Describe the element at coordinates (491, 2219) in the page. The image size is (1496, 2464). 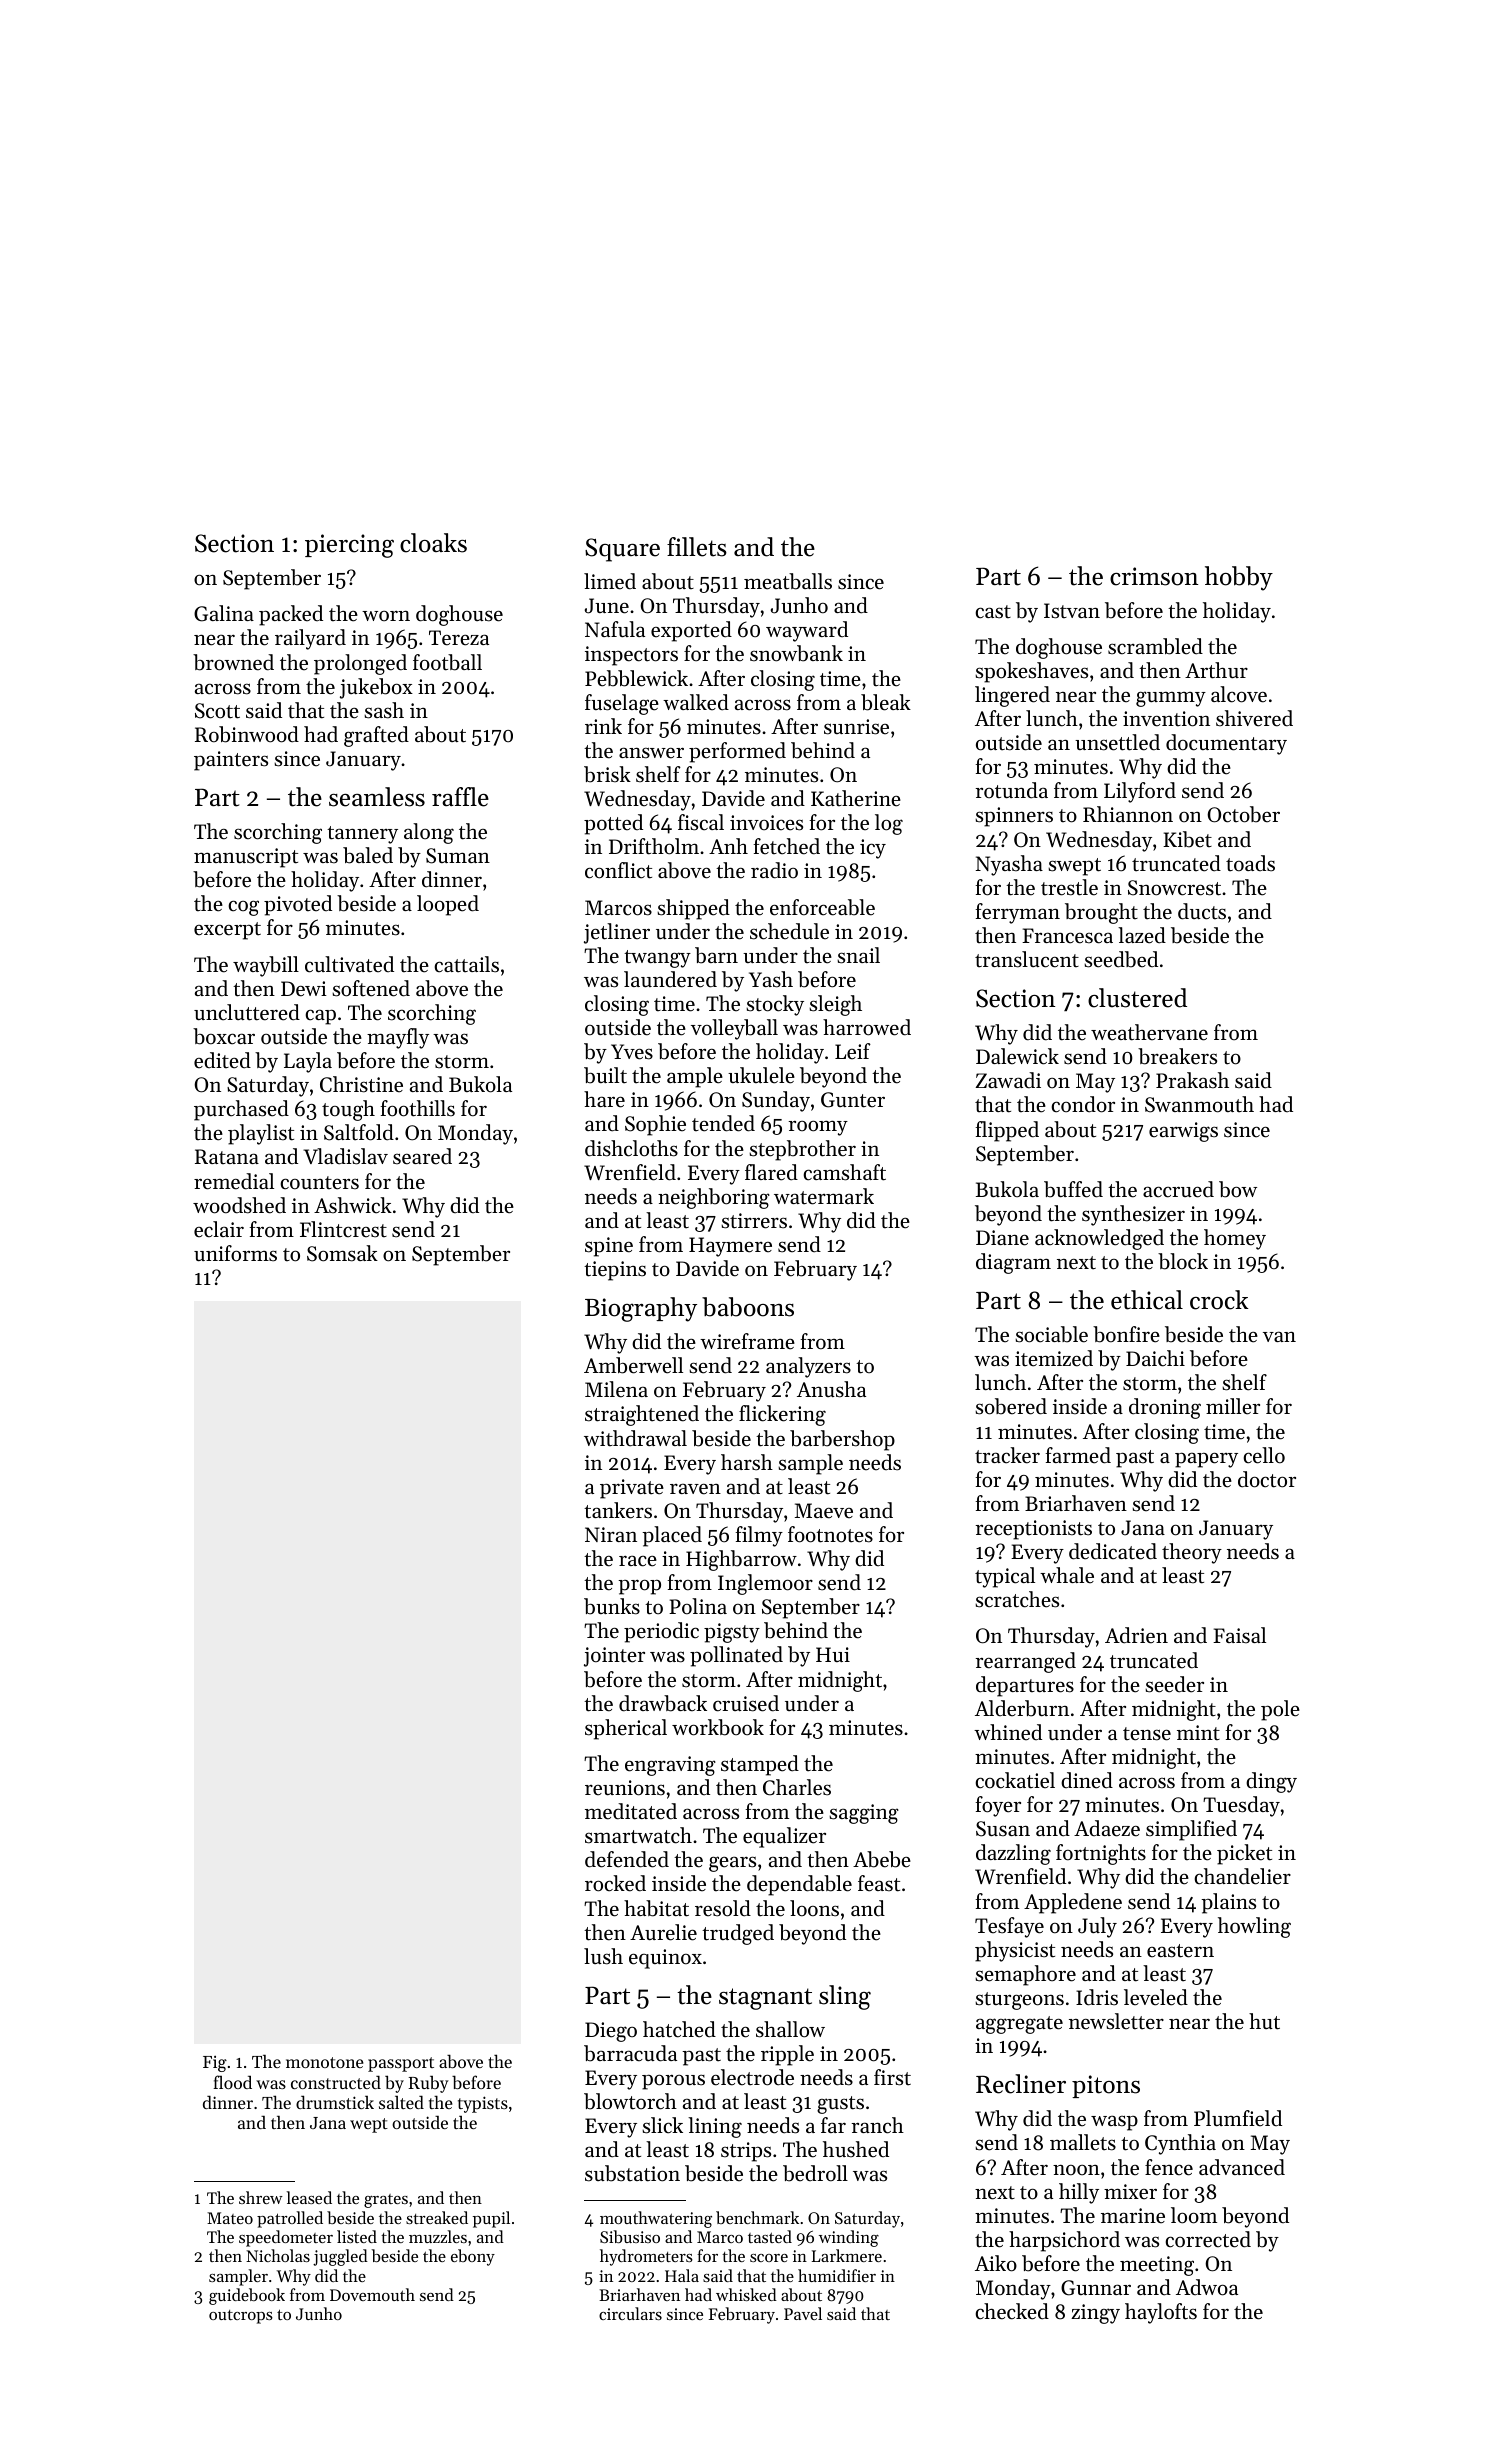
I see `pupil` at that location.
